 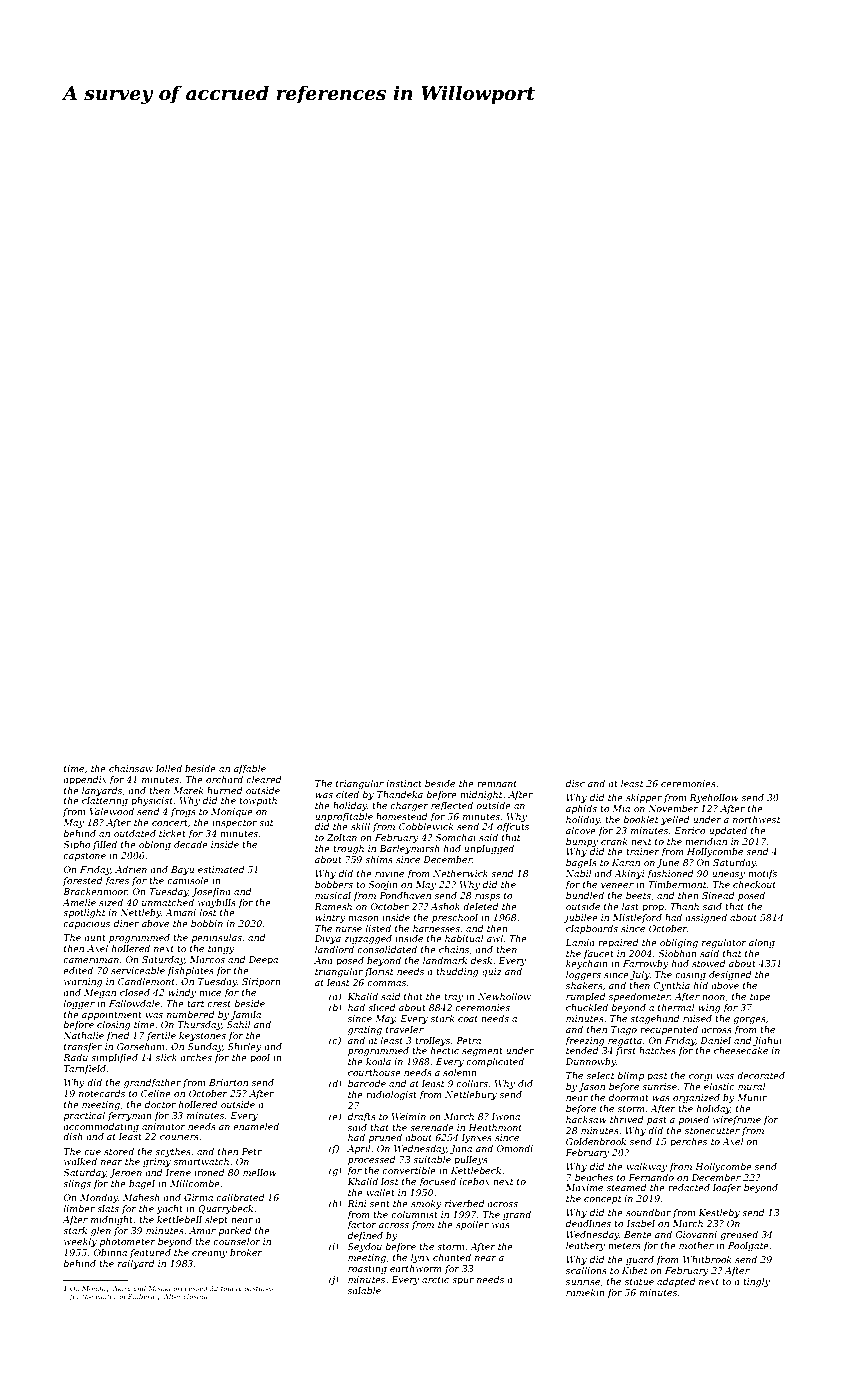 I want to click on Ryehollow, so click(x=714, y=798).
